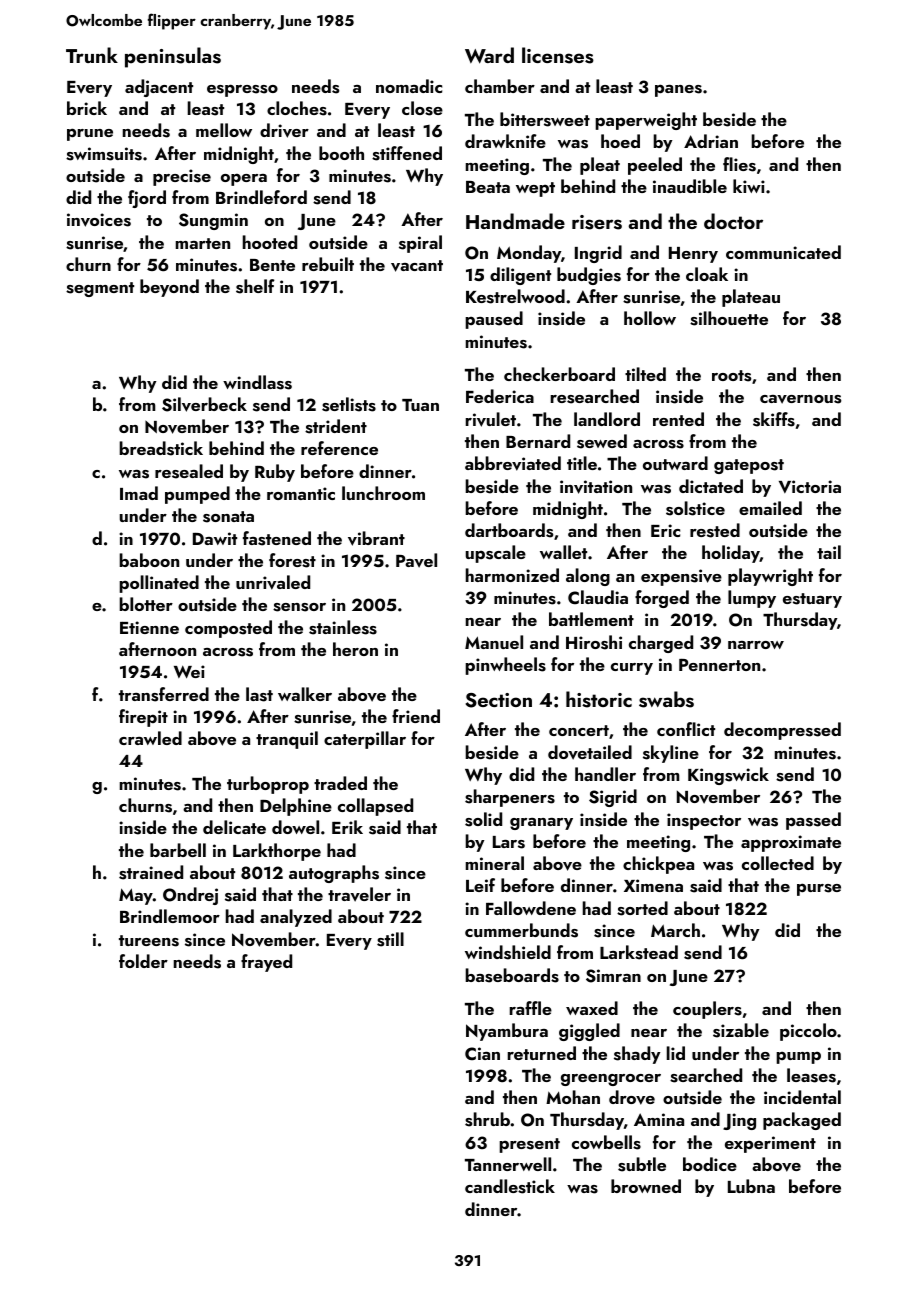  What do you see at coordinates (143, 961) in the document?
I see `folder` at bounding box center [143, 961].
